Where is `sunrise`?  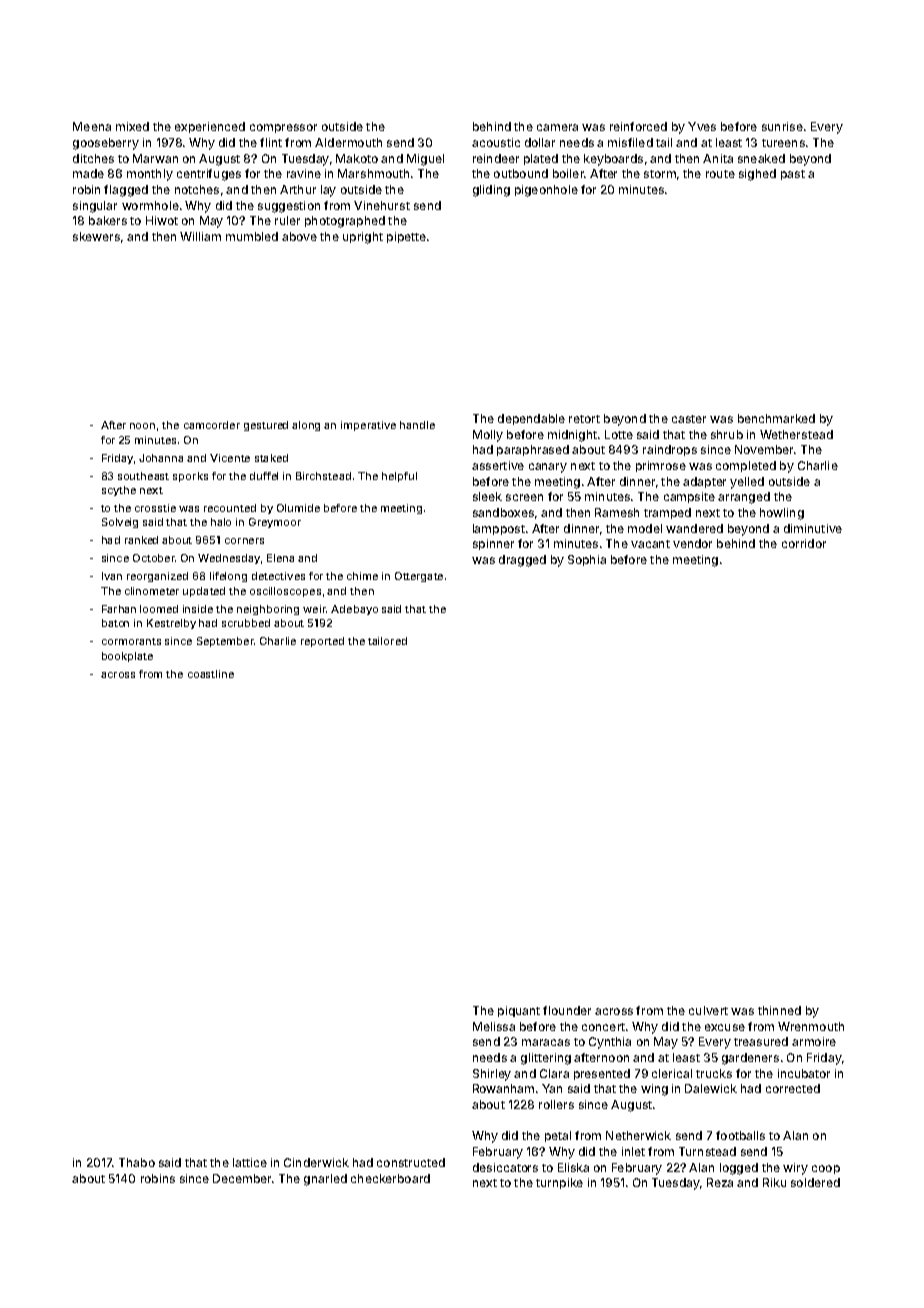
sunrise is located at coordinates (782, 126).
